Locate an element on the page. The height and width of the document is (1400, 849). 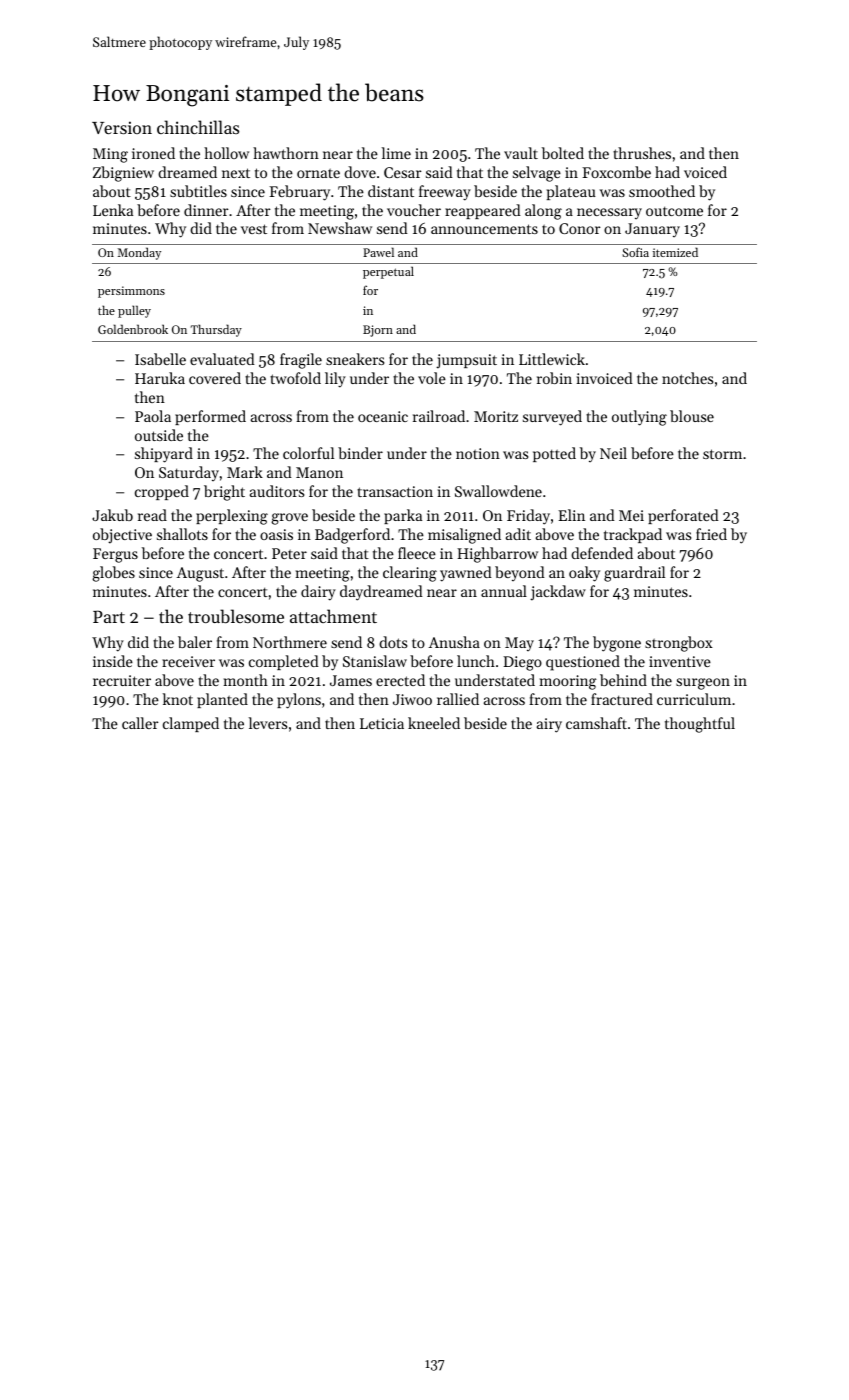
Lenka is located at coordinates (113, 210).
